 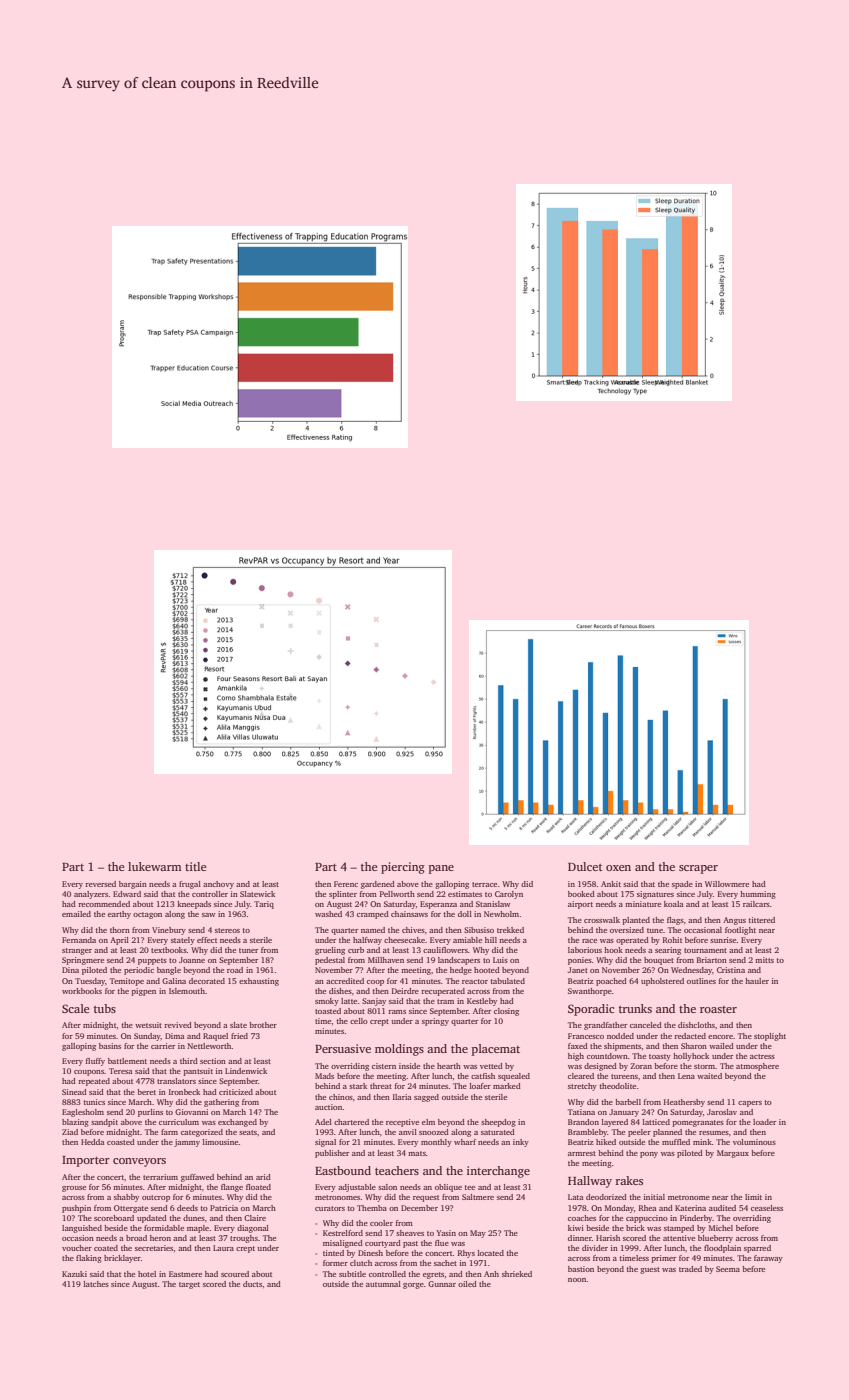 What do you see at coordinates (155, 866) in the image?
I see `lukewarm` at bounding box center [155, 866].
